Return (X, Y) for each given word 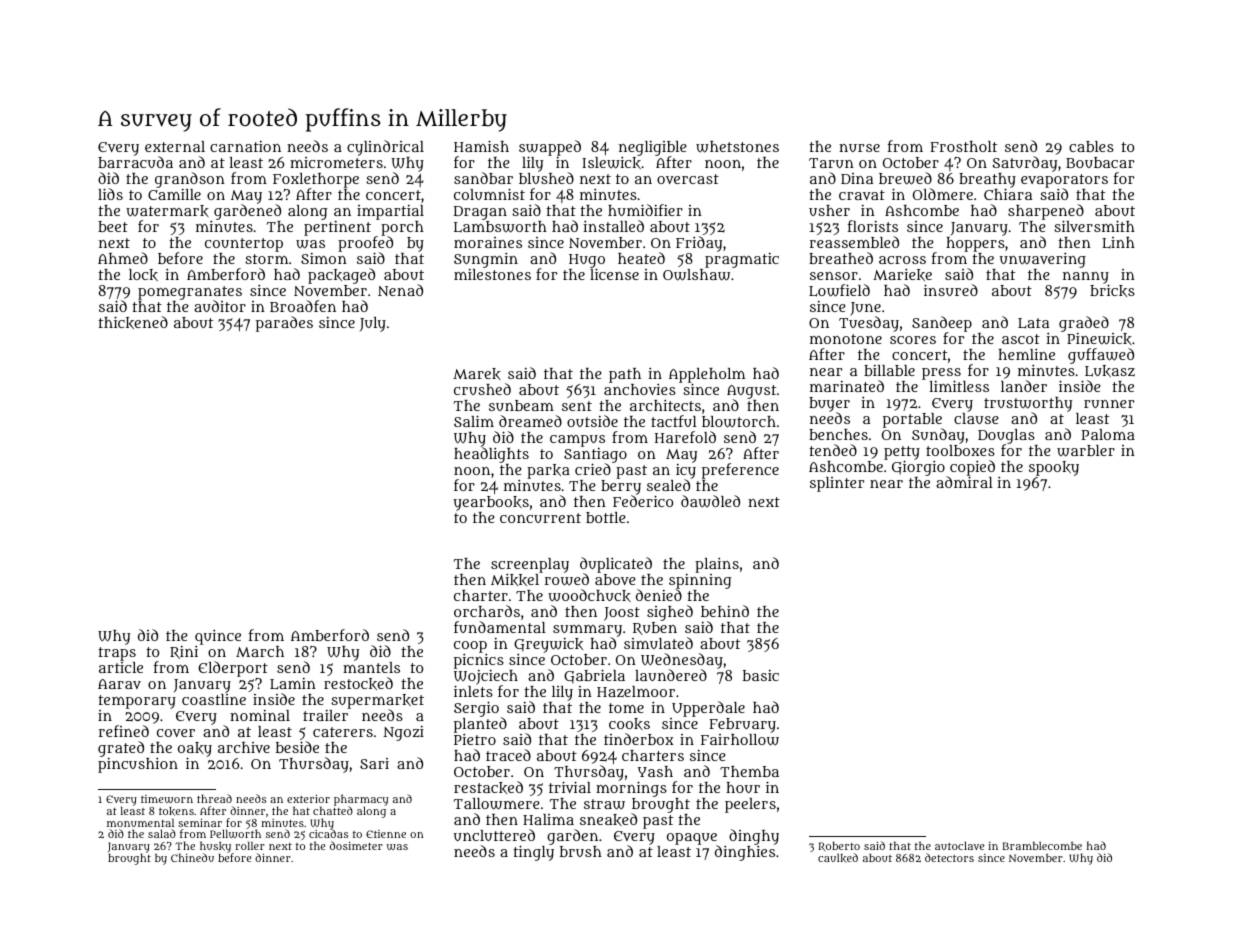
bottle (606, 517)
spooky (1054, 468)
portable (912, 421)
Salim (474, 421)
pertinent (337, 228)
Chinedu (192, 857)
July (373, 324)
